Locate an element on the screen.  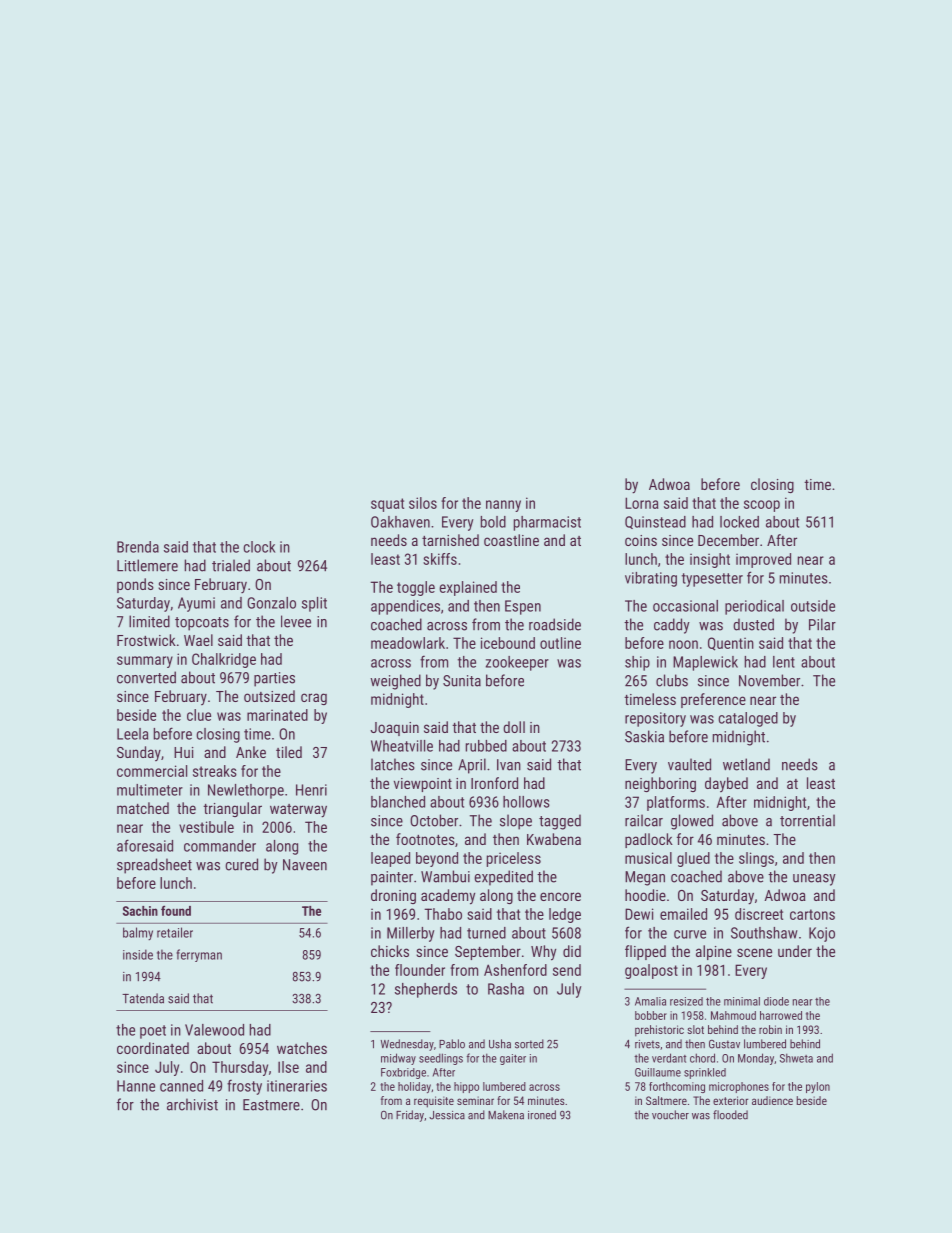
split is located at coordinates (314, 604).
